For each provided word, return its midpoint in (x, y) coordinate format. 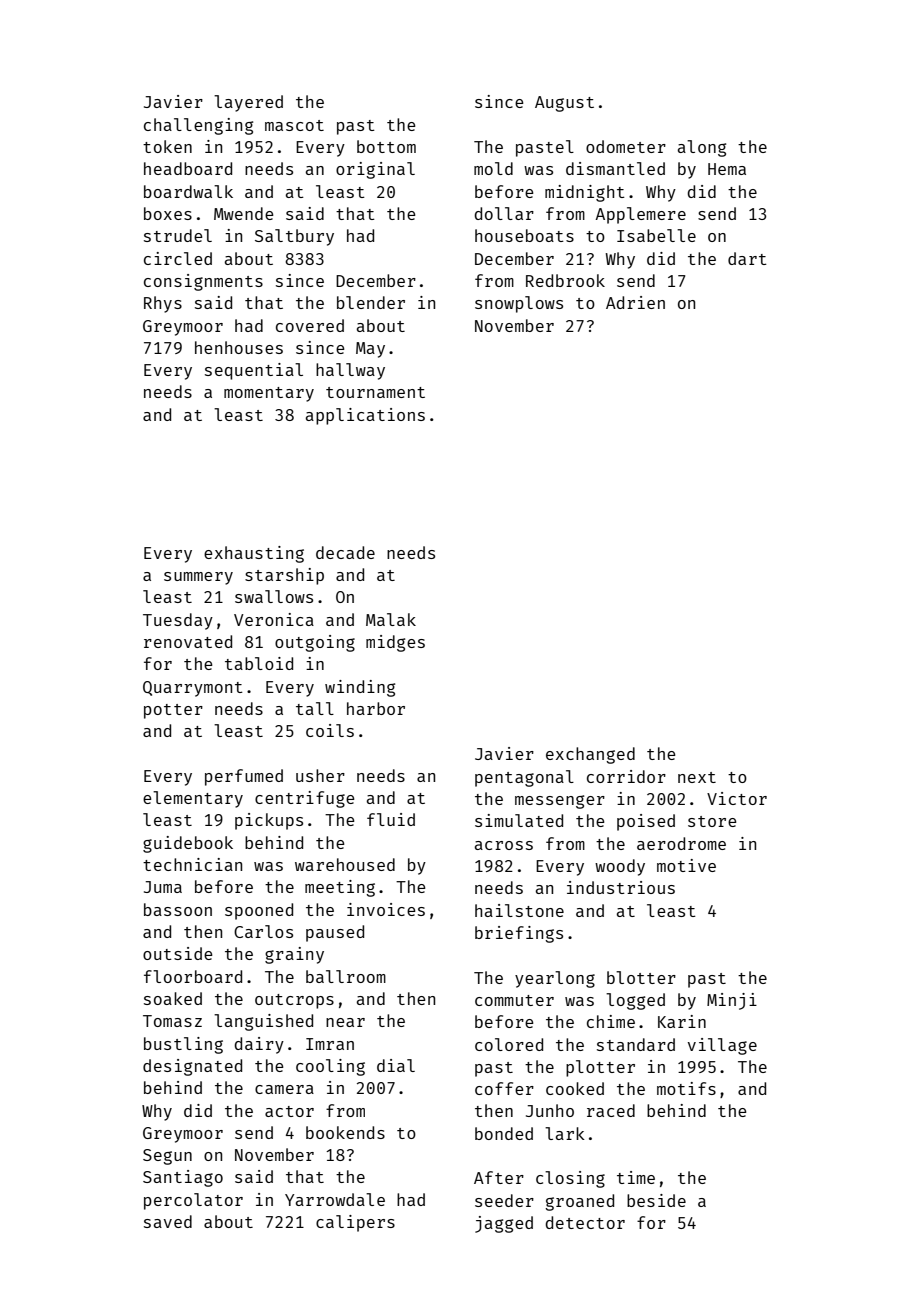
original (375, 170)
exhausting (254, 554)
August (564, 104)
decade (345, 552)
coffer (504, 1088)
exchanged (590, 755)
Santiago (183, 1178)
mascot (294, 125)
